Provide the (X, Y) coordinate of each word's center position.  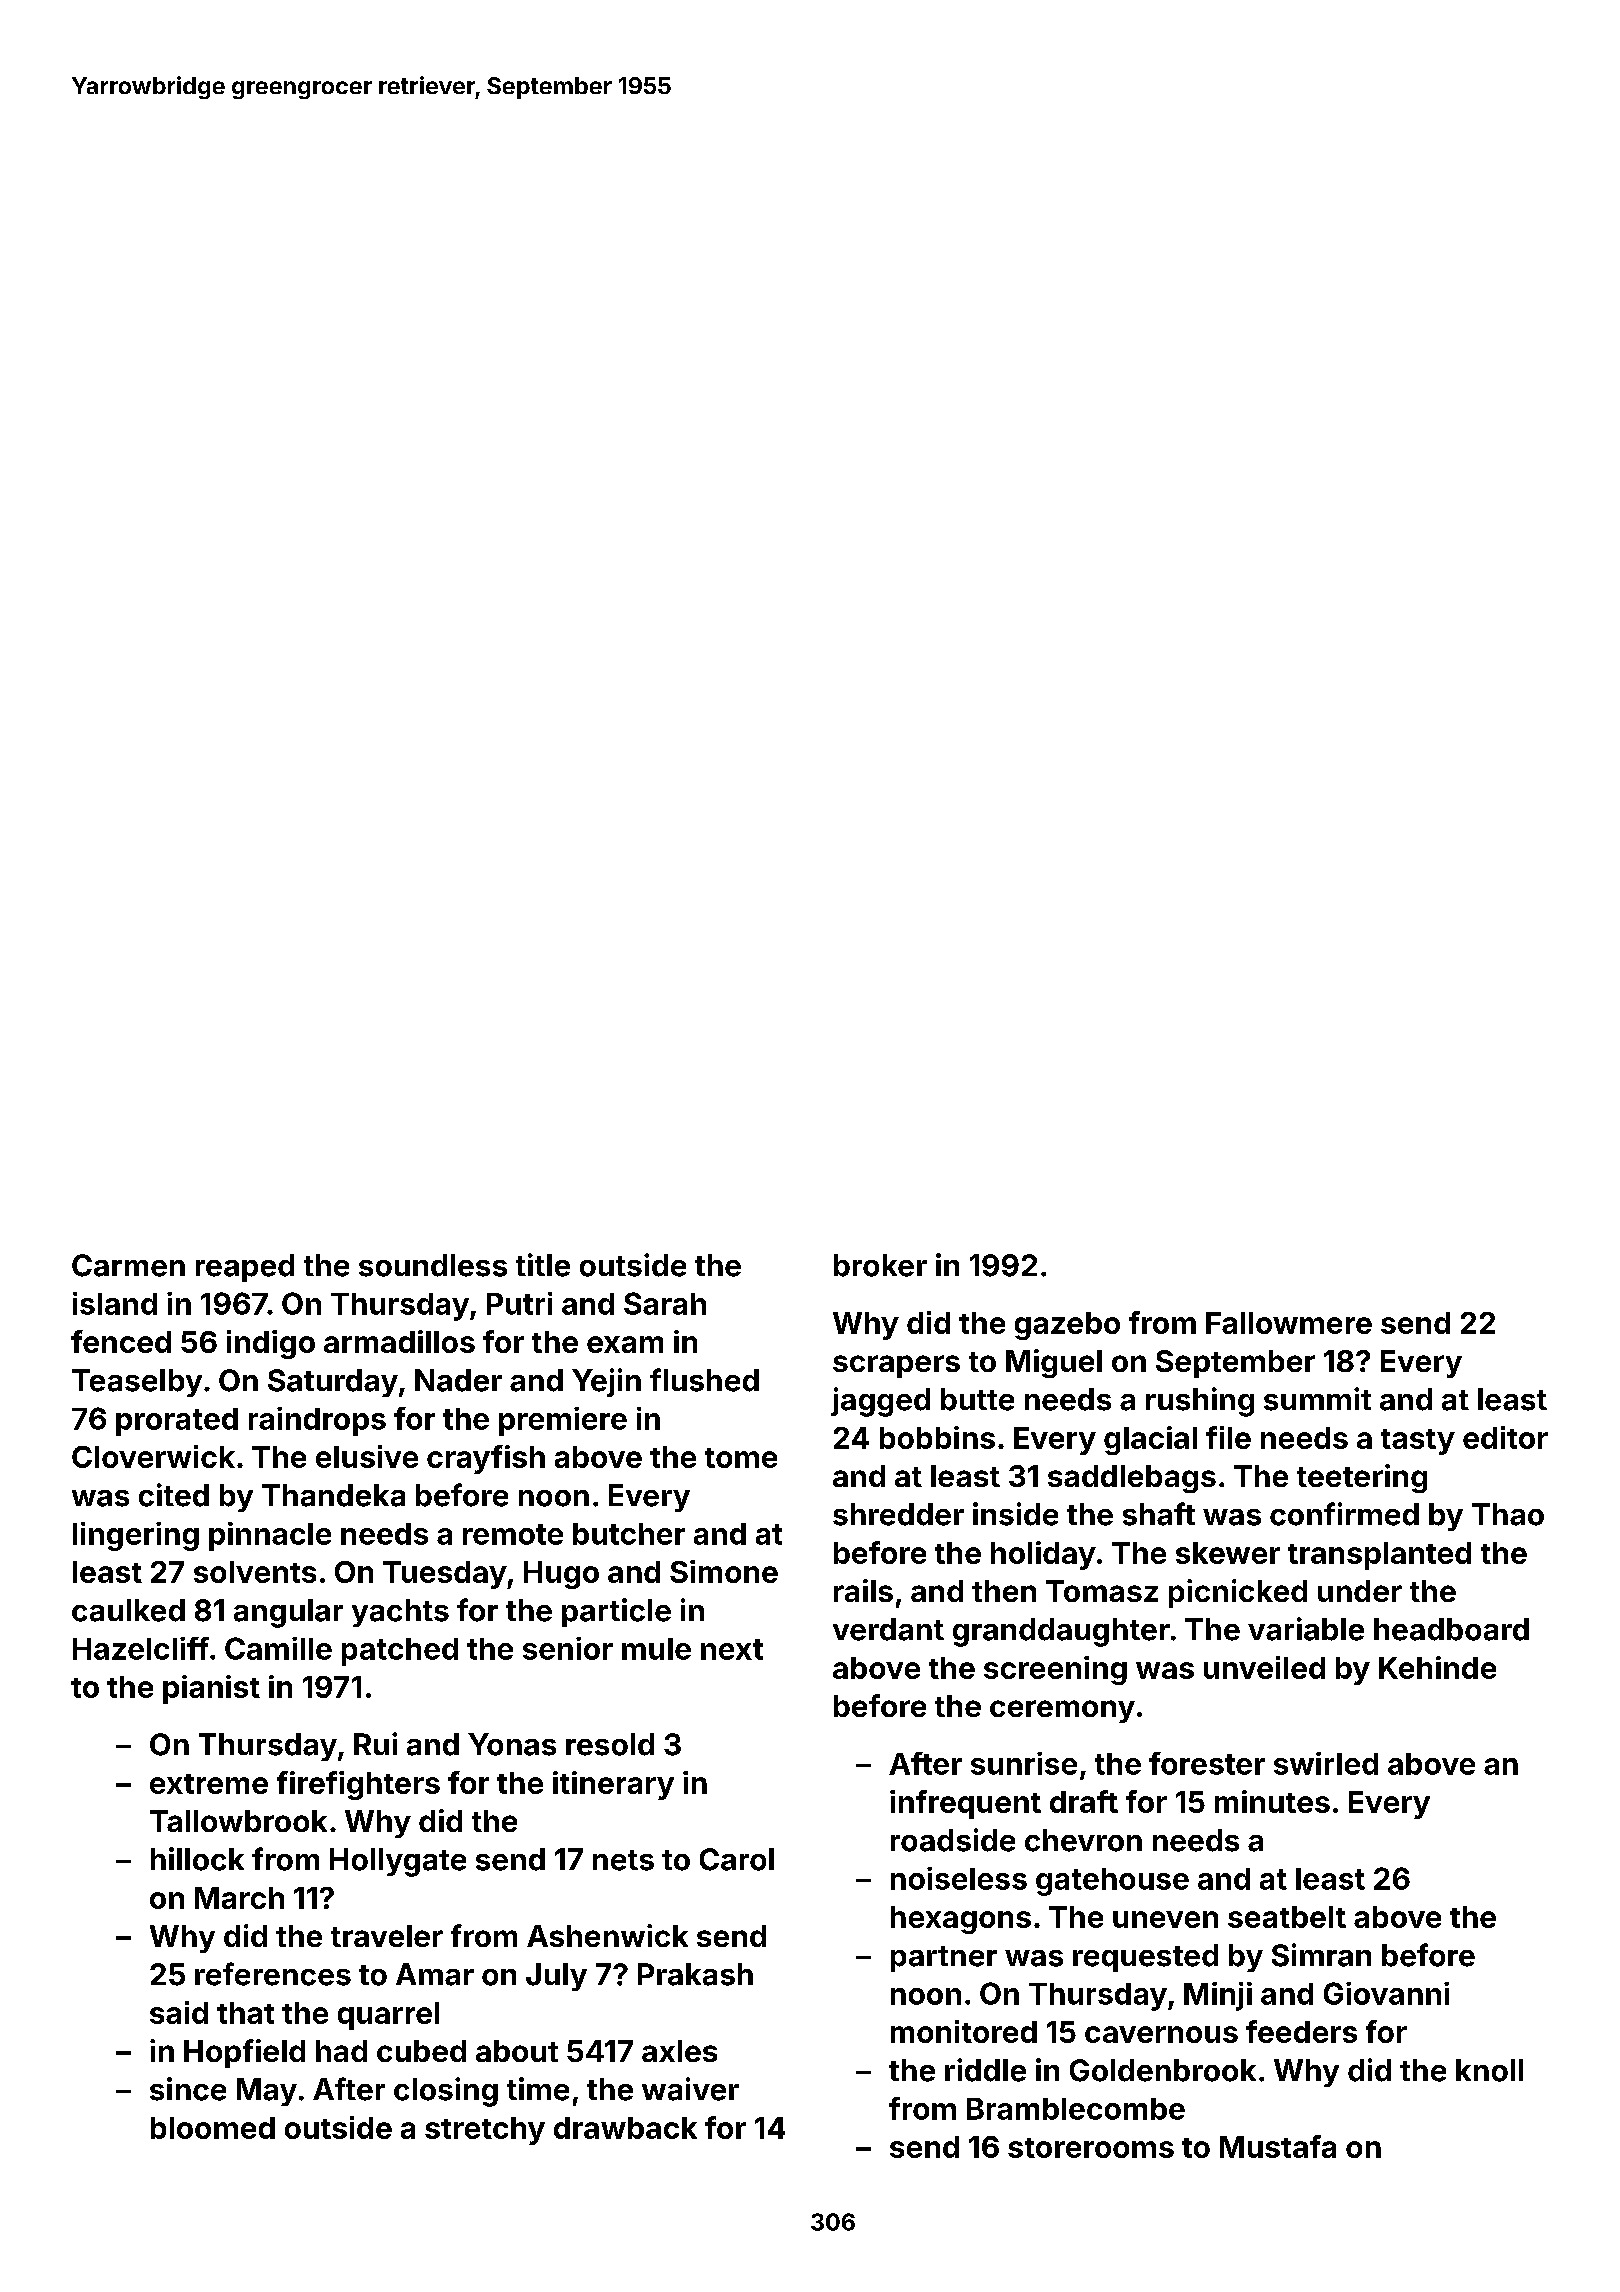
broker (880, 1265)
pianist (211, 1689)
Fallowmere (1289, 1323)
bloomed (213, 2128)
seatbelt (1287, 1917)
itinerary (613, 1785)
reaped (245, 1268)
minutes (1272, 1801)
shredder (898, 1514)
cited (174, 1495)
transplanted (1379, 1556)
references (273, 1974)
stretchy (485, 2131)
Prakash (695, 1974)
